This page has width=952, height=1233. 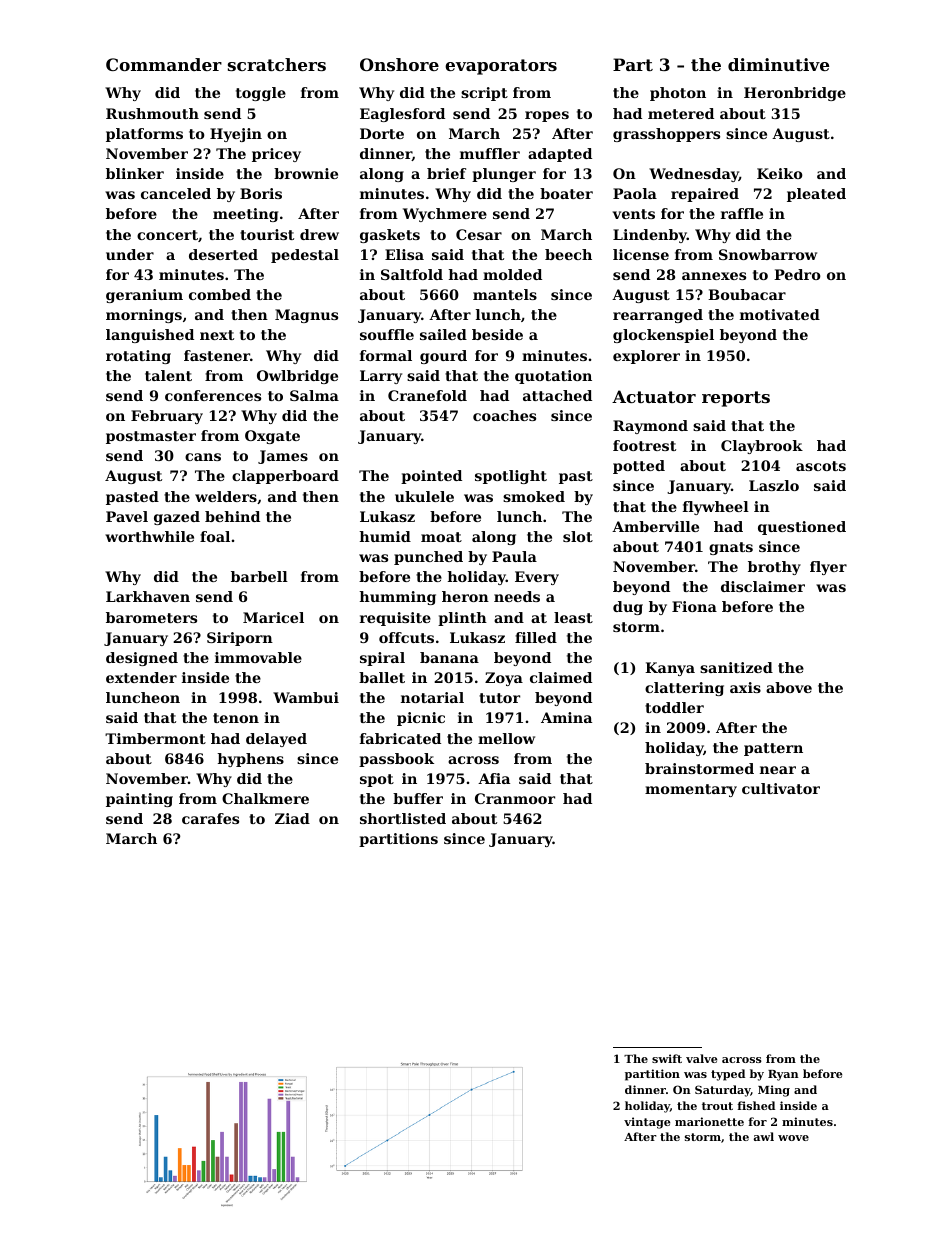 I want to click on scratchers, so click(x=277, y=64).
